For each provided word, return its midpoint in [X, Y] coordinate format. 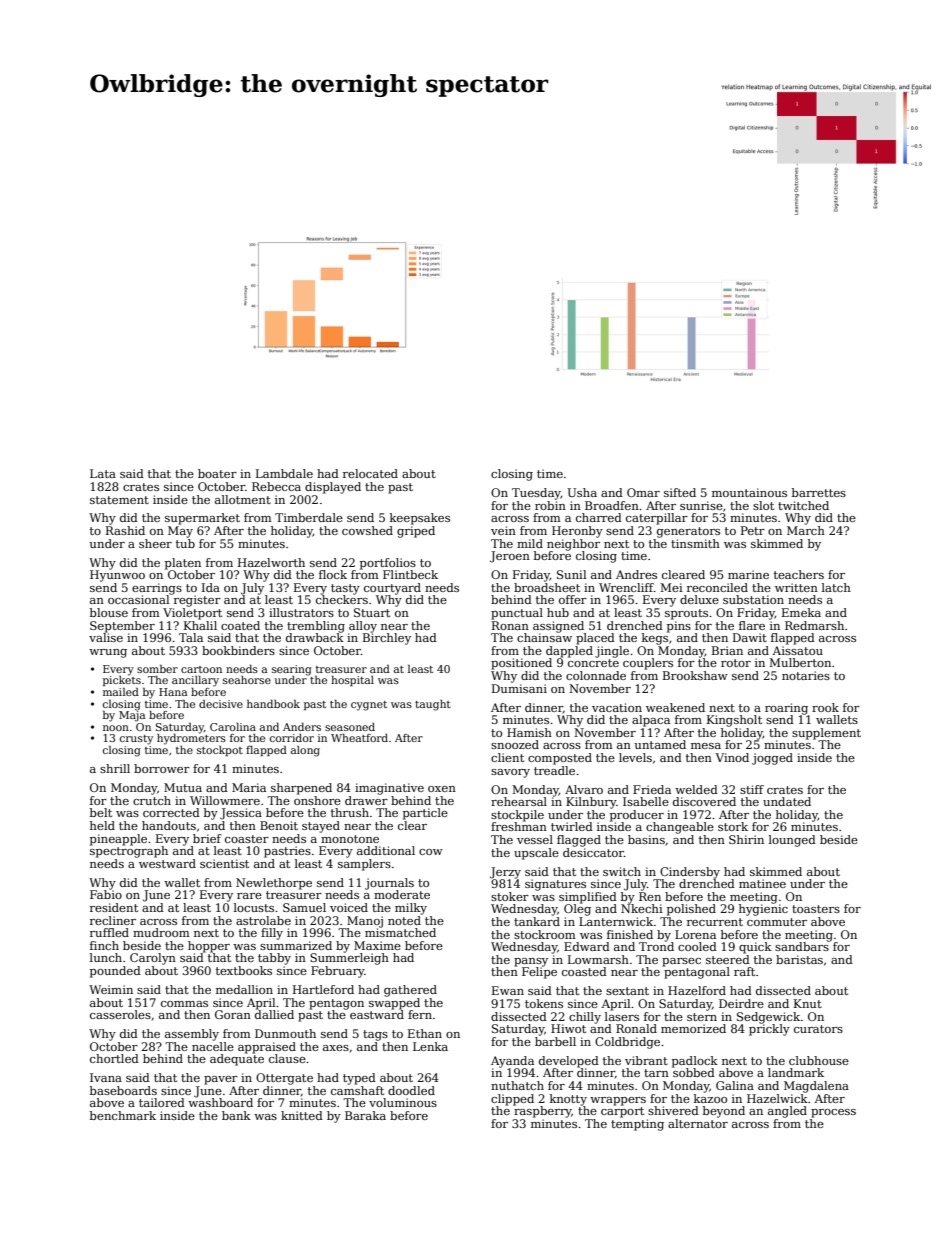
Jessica [241, 814]
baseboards [123, 1090]
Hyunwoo [117, 576]
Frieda [652, 789]
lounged [792, 841]
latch [836, 587]
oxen [442, 789]
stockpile [517, 816]
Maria [249, 787]
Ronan [510, 625]
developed [569, 1062]
